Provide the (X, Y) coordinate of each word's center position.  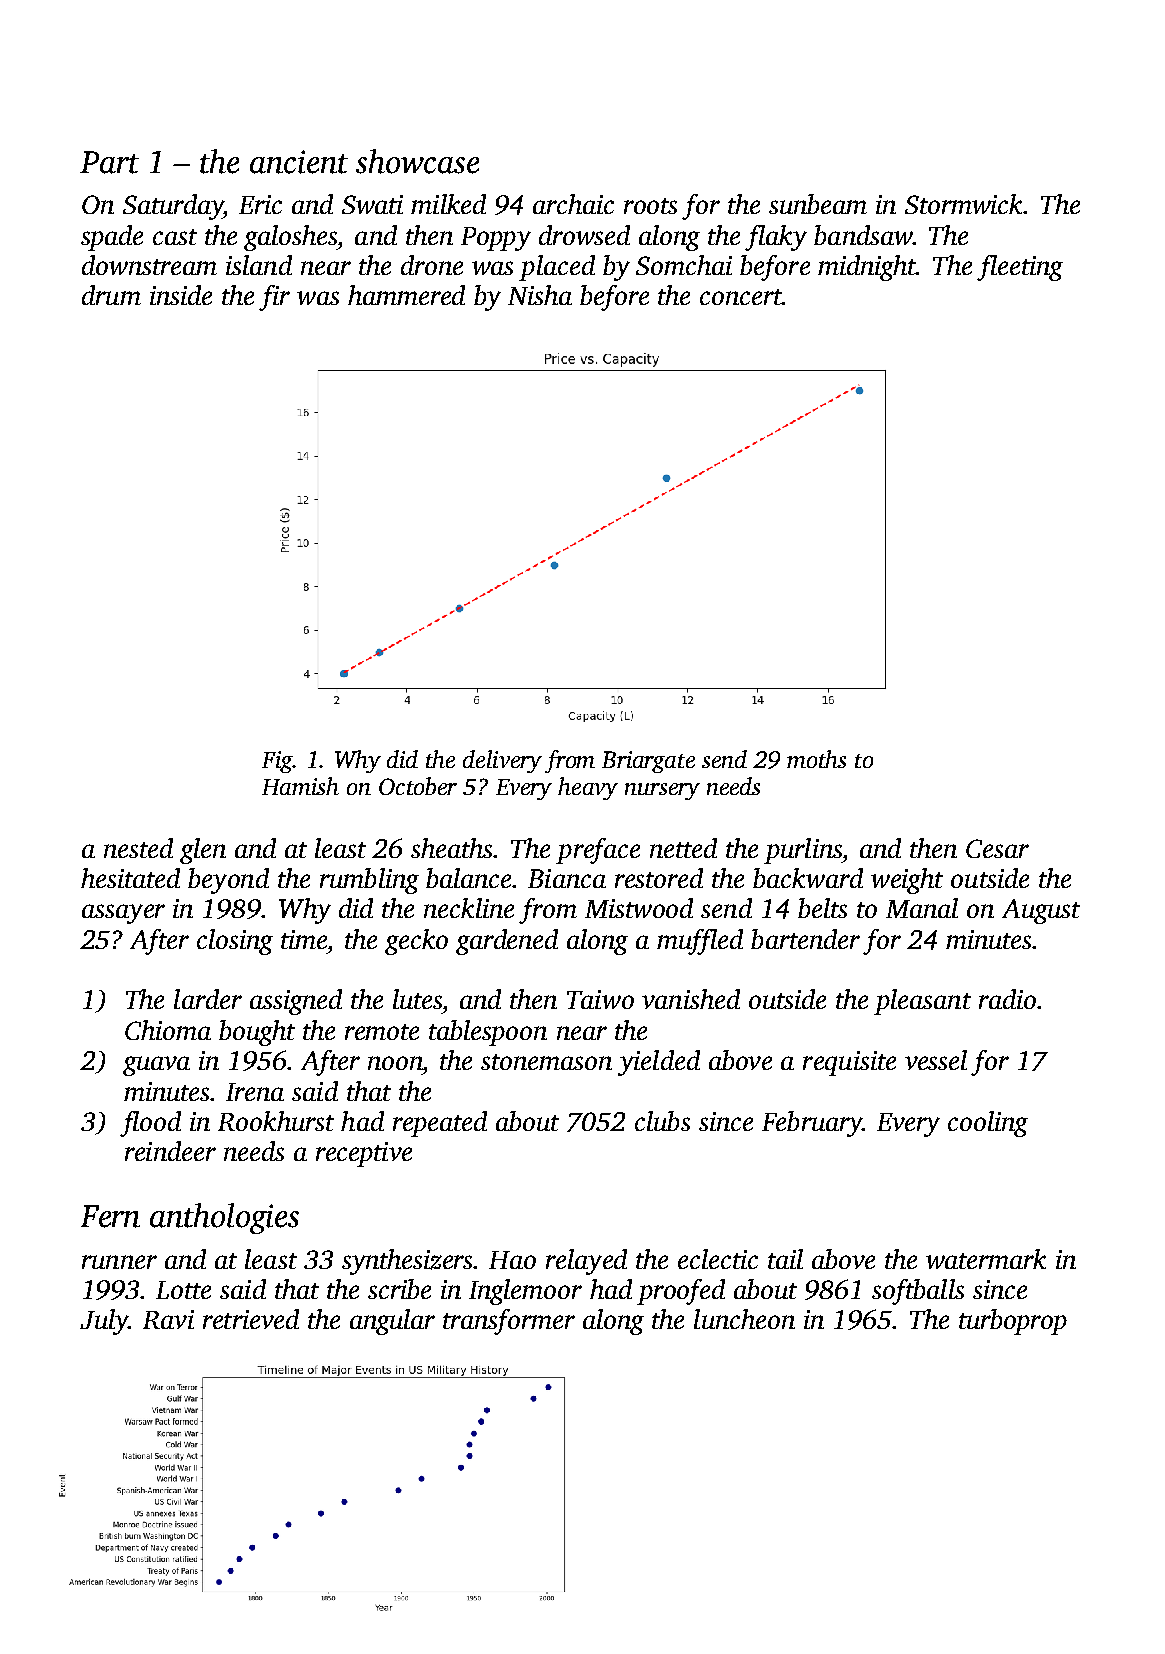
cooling (988, 1124)
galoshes (291, 238)
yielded (659, 1063)
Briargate (648, 762)
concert (741, 297)
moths (816, 759)
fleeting (1020, 268)
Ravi (168, 1319)
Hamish (300, 786)
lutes (417, 999)
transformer (509, 1322)
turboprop (1013, 1322)
